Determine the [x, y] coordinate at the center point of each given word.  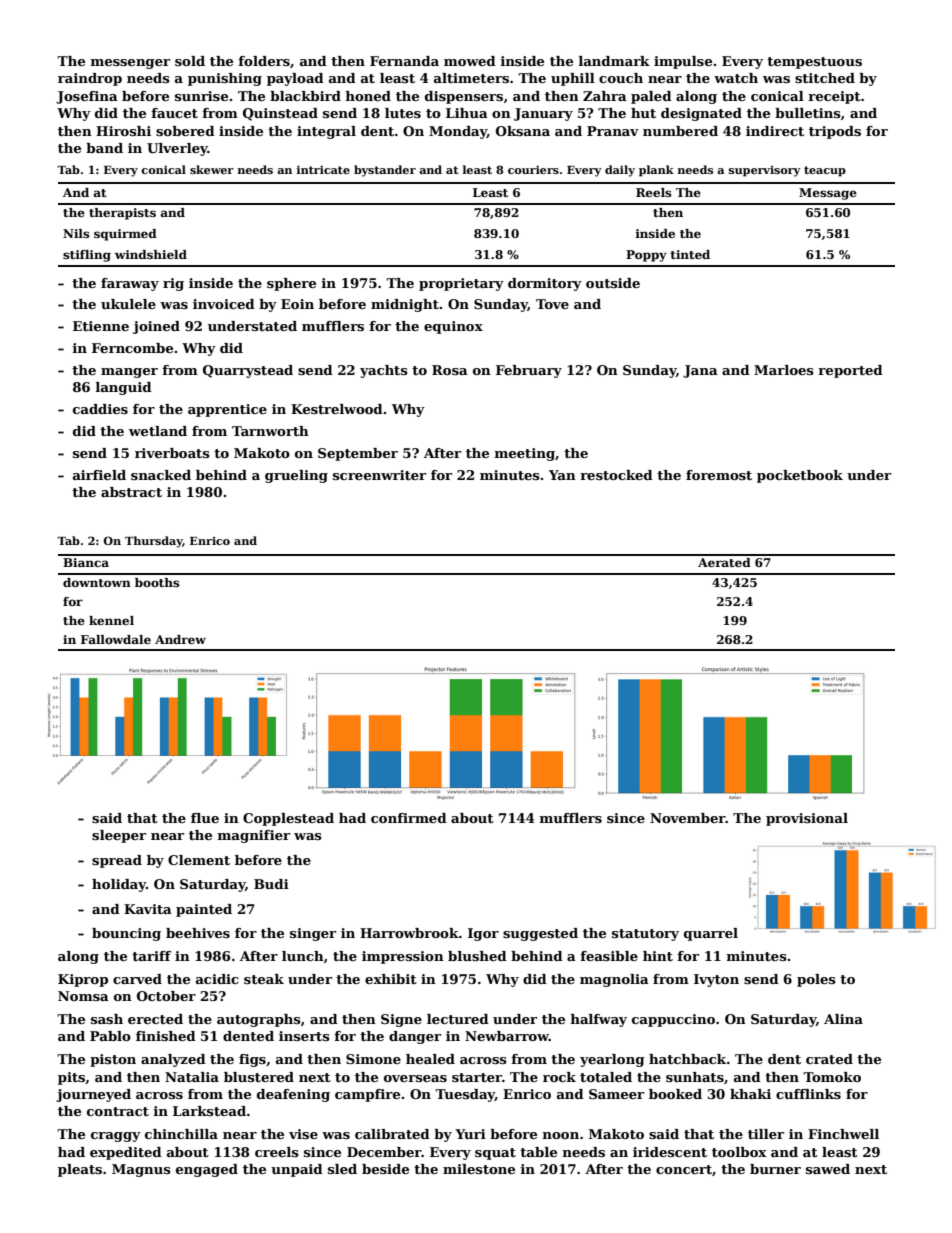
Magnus [141, 1170]
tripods [835, 132]
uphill [573, 79]
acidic [217, 979]
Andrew [180, 639]
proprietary [461, 284]
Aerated [724, 562]
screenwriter [379, 475]
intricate [323, 169]
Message [828, 194]
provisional [807, 819]
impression [403, 957]
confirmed [409, 818]
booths [157, 582]
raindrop [90, 79]
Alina [843, 1019]
